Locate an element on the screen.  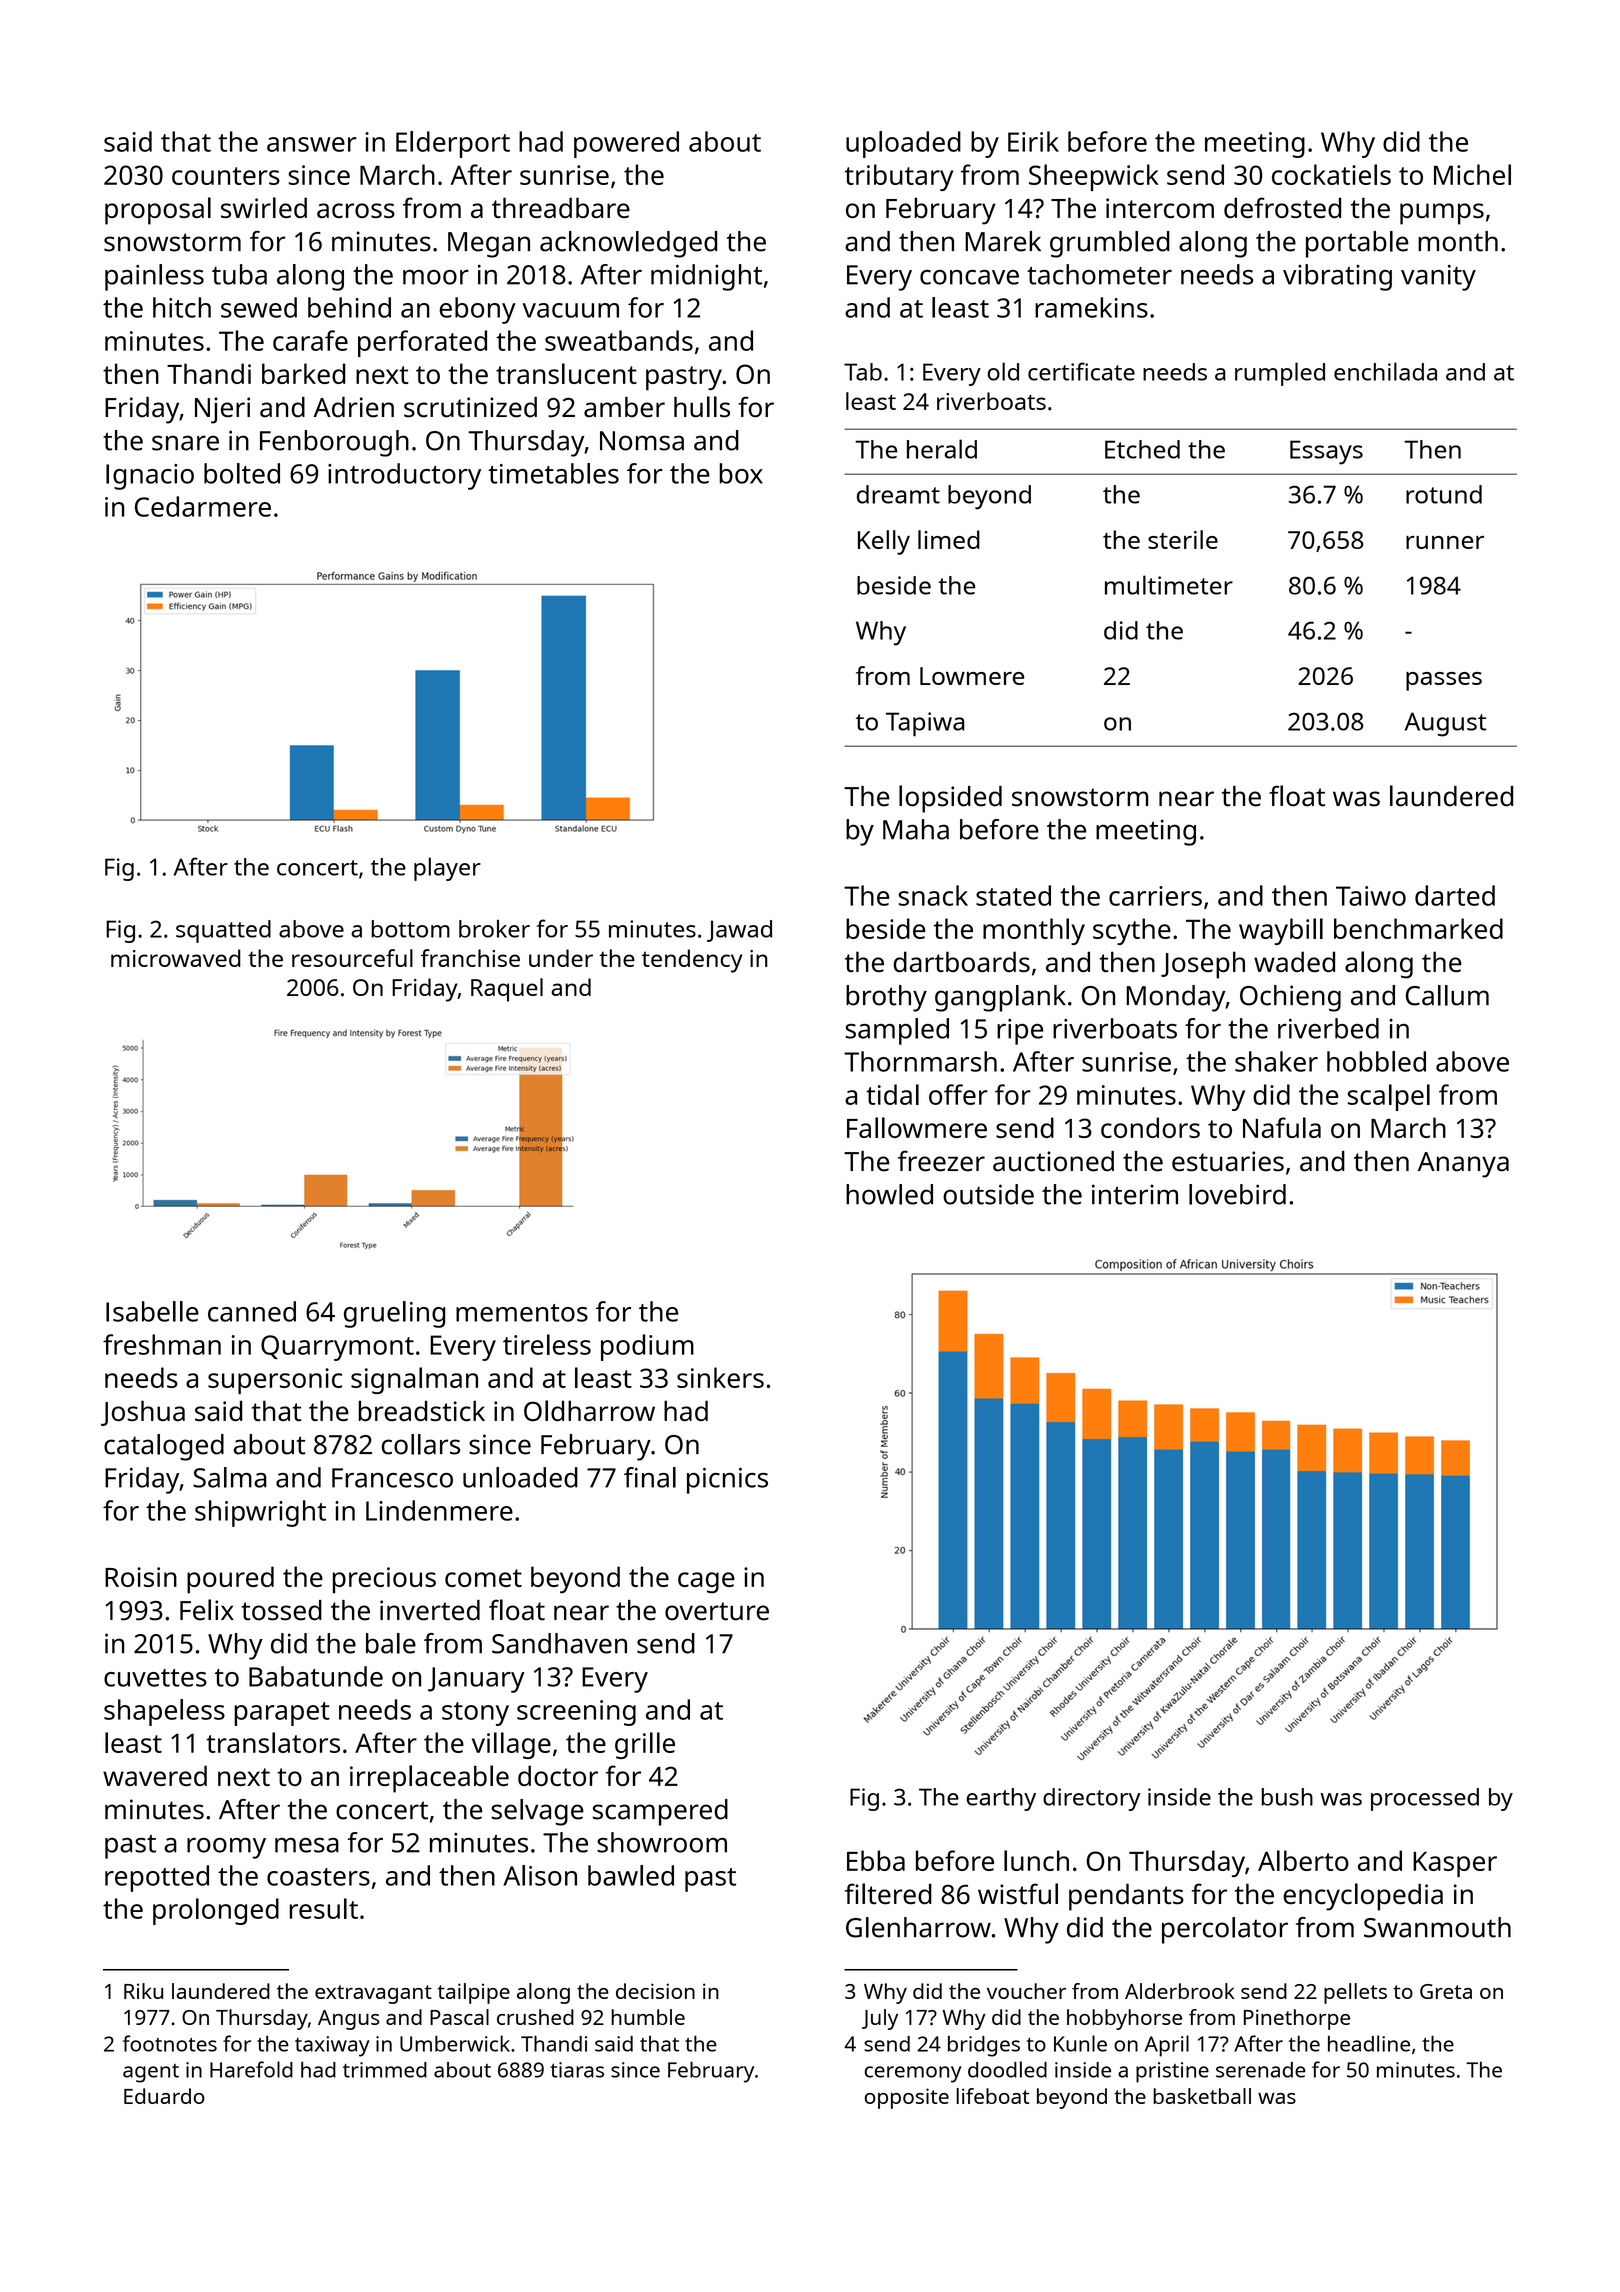
Michel is located at coordinates (1472, 174).
